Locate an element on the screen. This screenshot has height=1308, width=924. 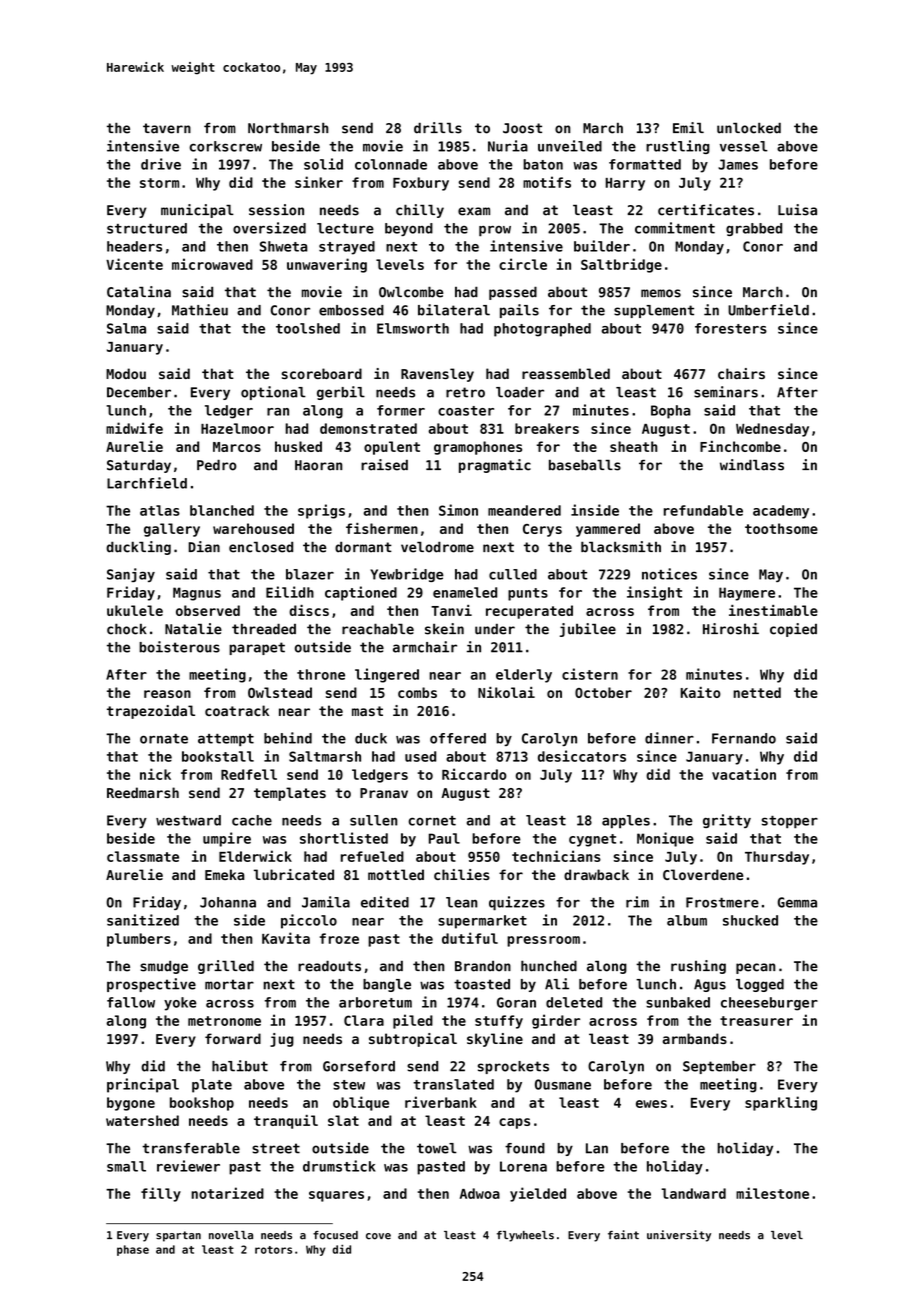
prow is located at coordinates (495, 231).
